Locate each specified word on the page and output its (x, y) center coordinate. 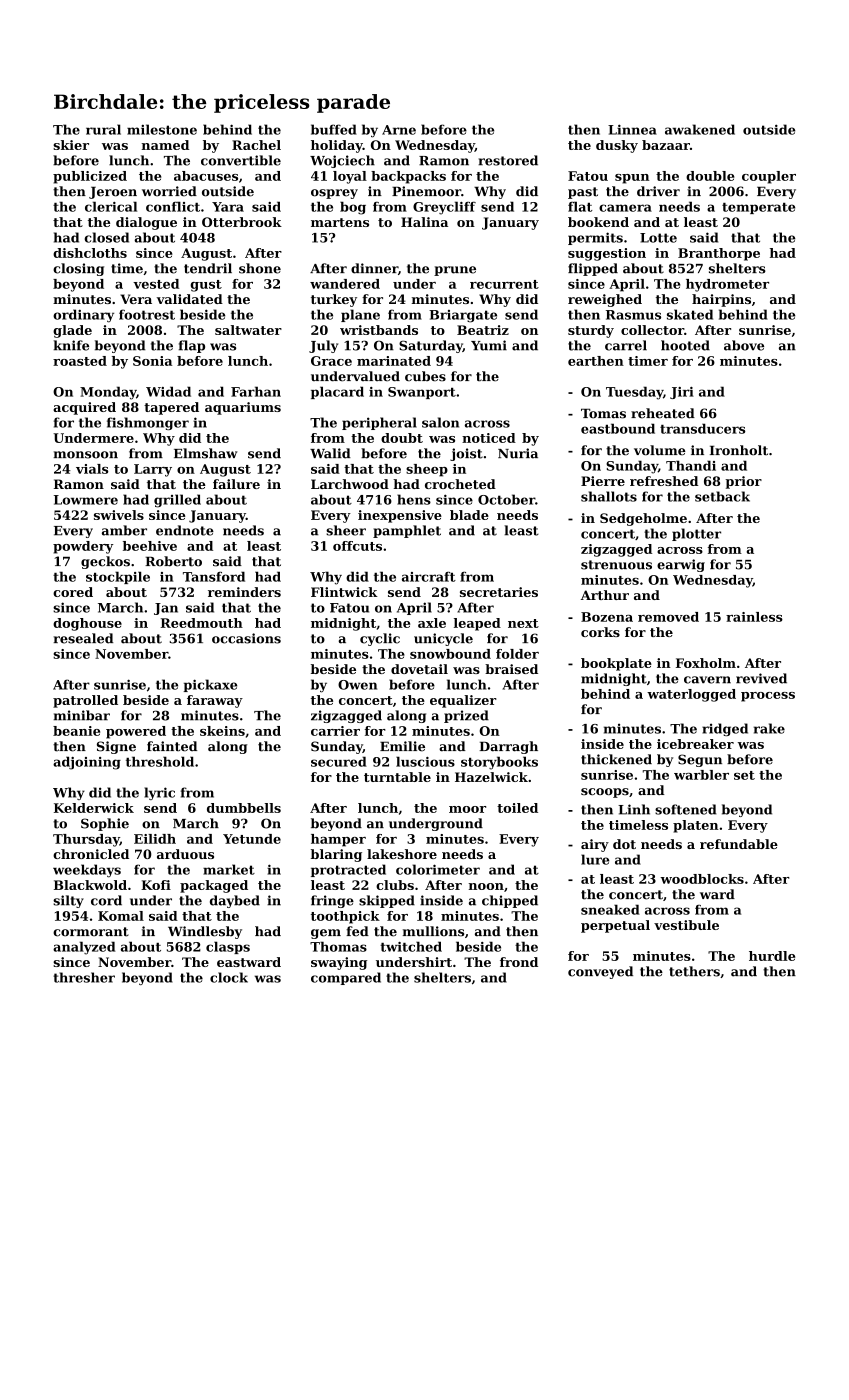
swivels (119, 515)
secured (339, 761)
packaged (214, 886)
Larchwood (350, 484)
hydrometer (727, 285)
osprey (334, 194)
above (744, 345)
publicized (90, 177)
